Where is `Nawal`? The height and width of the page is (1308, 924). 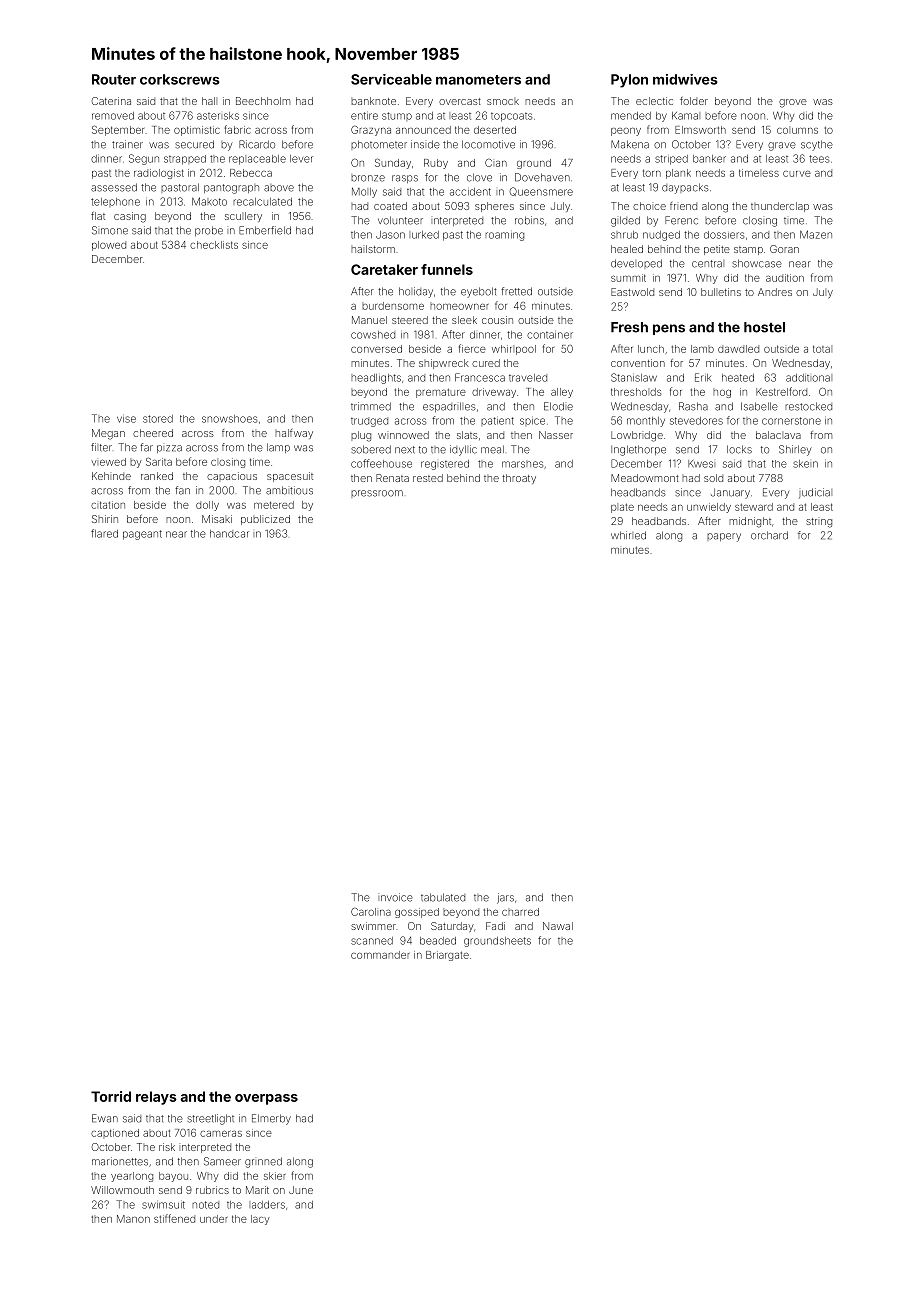
Nawal is located at coordinates (558, 926).
